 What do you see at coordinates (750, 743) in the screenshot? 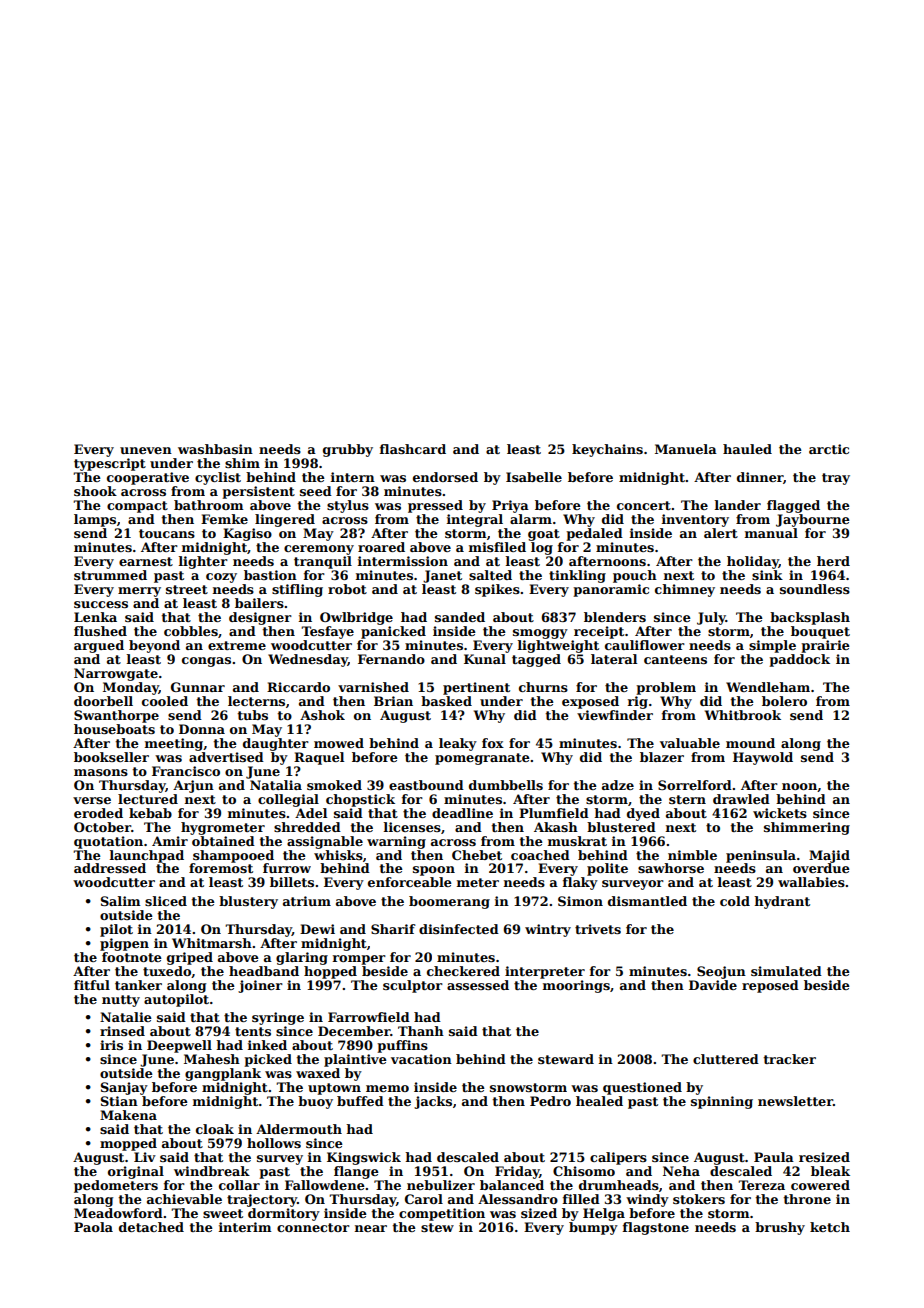
I see `mound` at bounding box center [750, 743].
